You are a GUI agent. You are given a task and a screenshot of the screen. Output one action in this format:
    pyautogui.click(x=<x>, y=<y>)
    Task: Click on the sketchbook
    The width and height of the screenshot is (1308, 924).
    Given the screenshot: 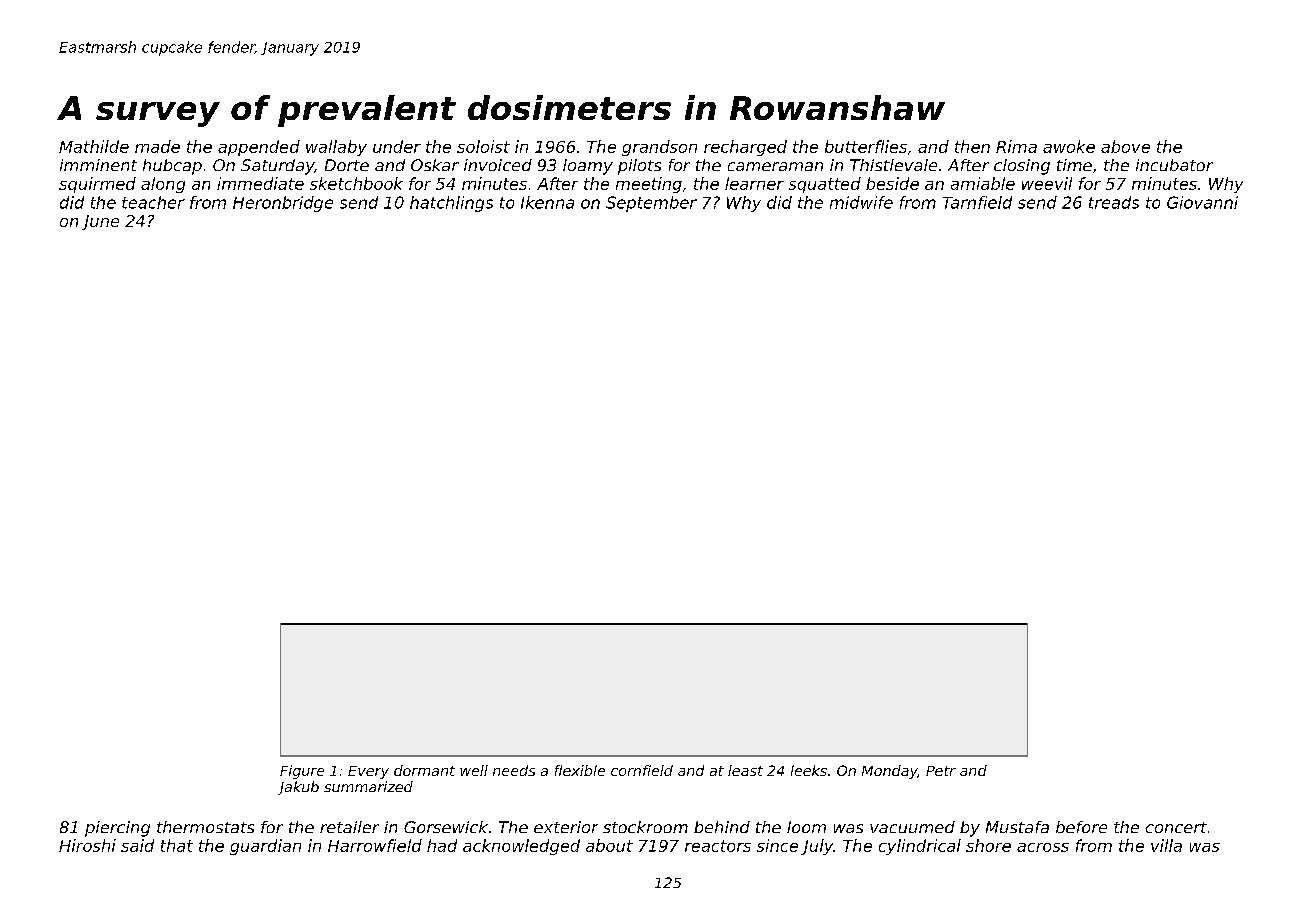 What is the action you would take?
    pyautogui.click(x=356, y=183)
